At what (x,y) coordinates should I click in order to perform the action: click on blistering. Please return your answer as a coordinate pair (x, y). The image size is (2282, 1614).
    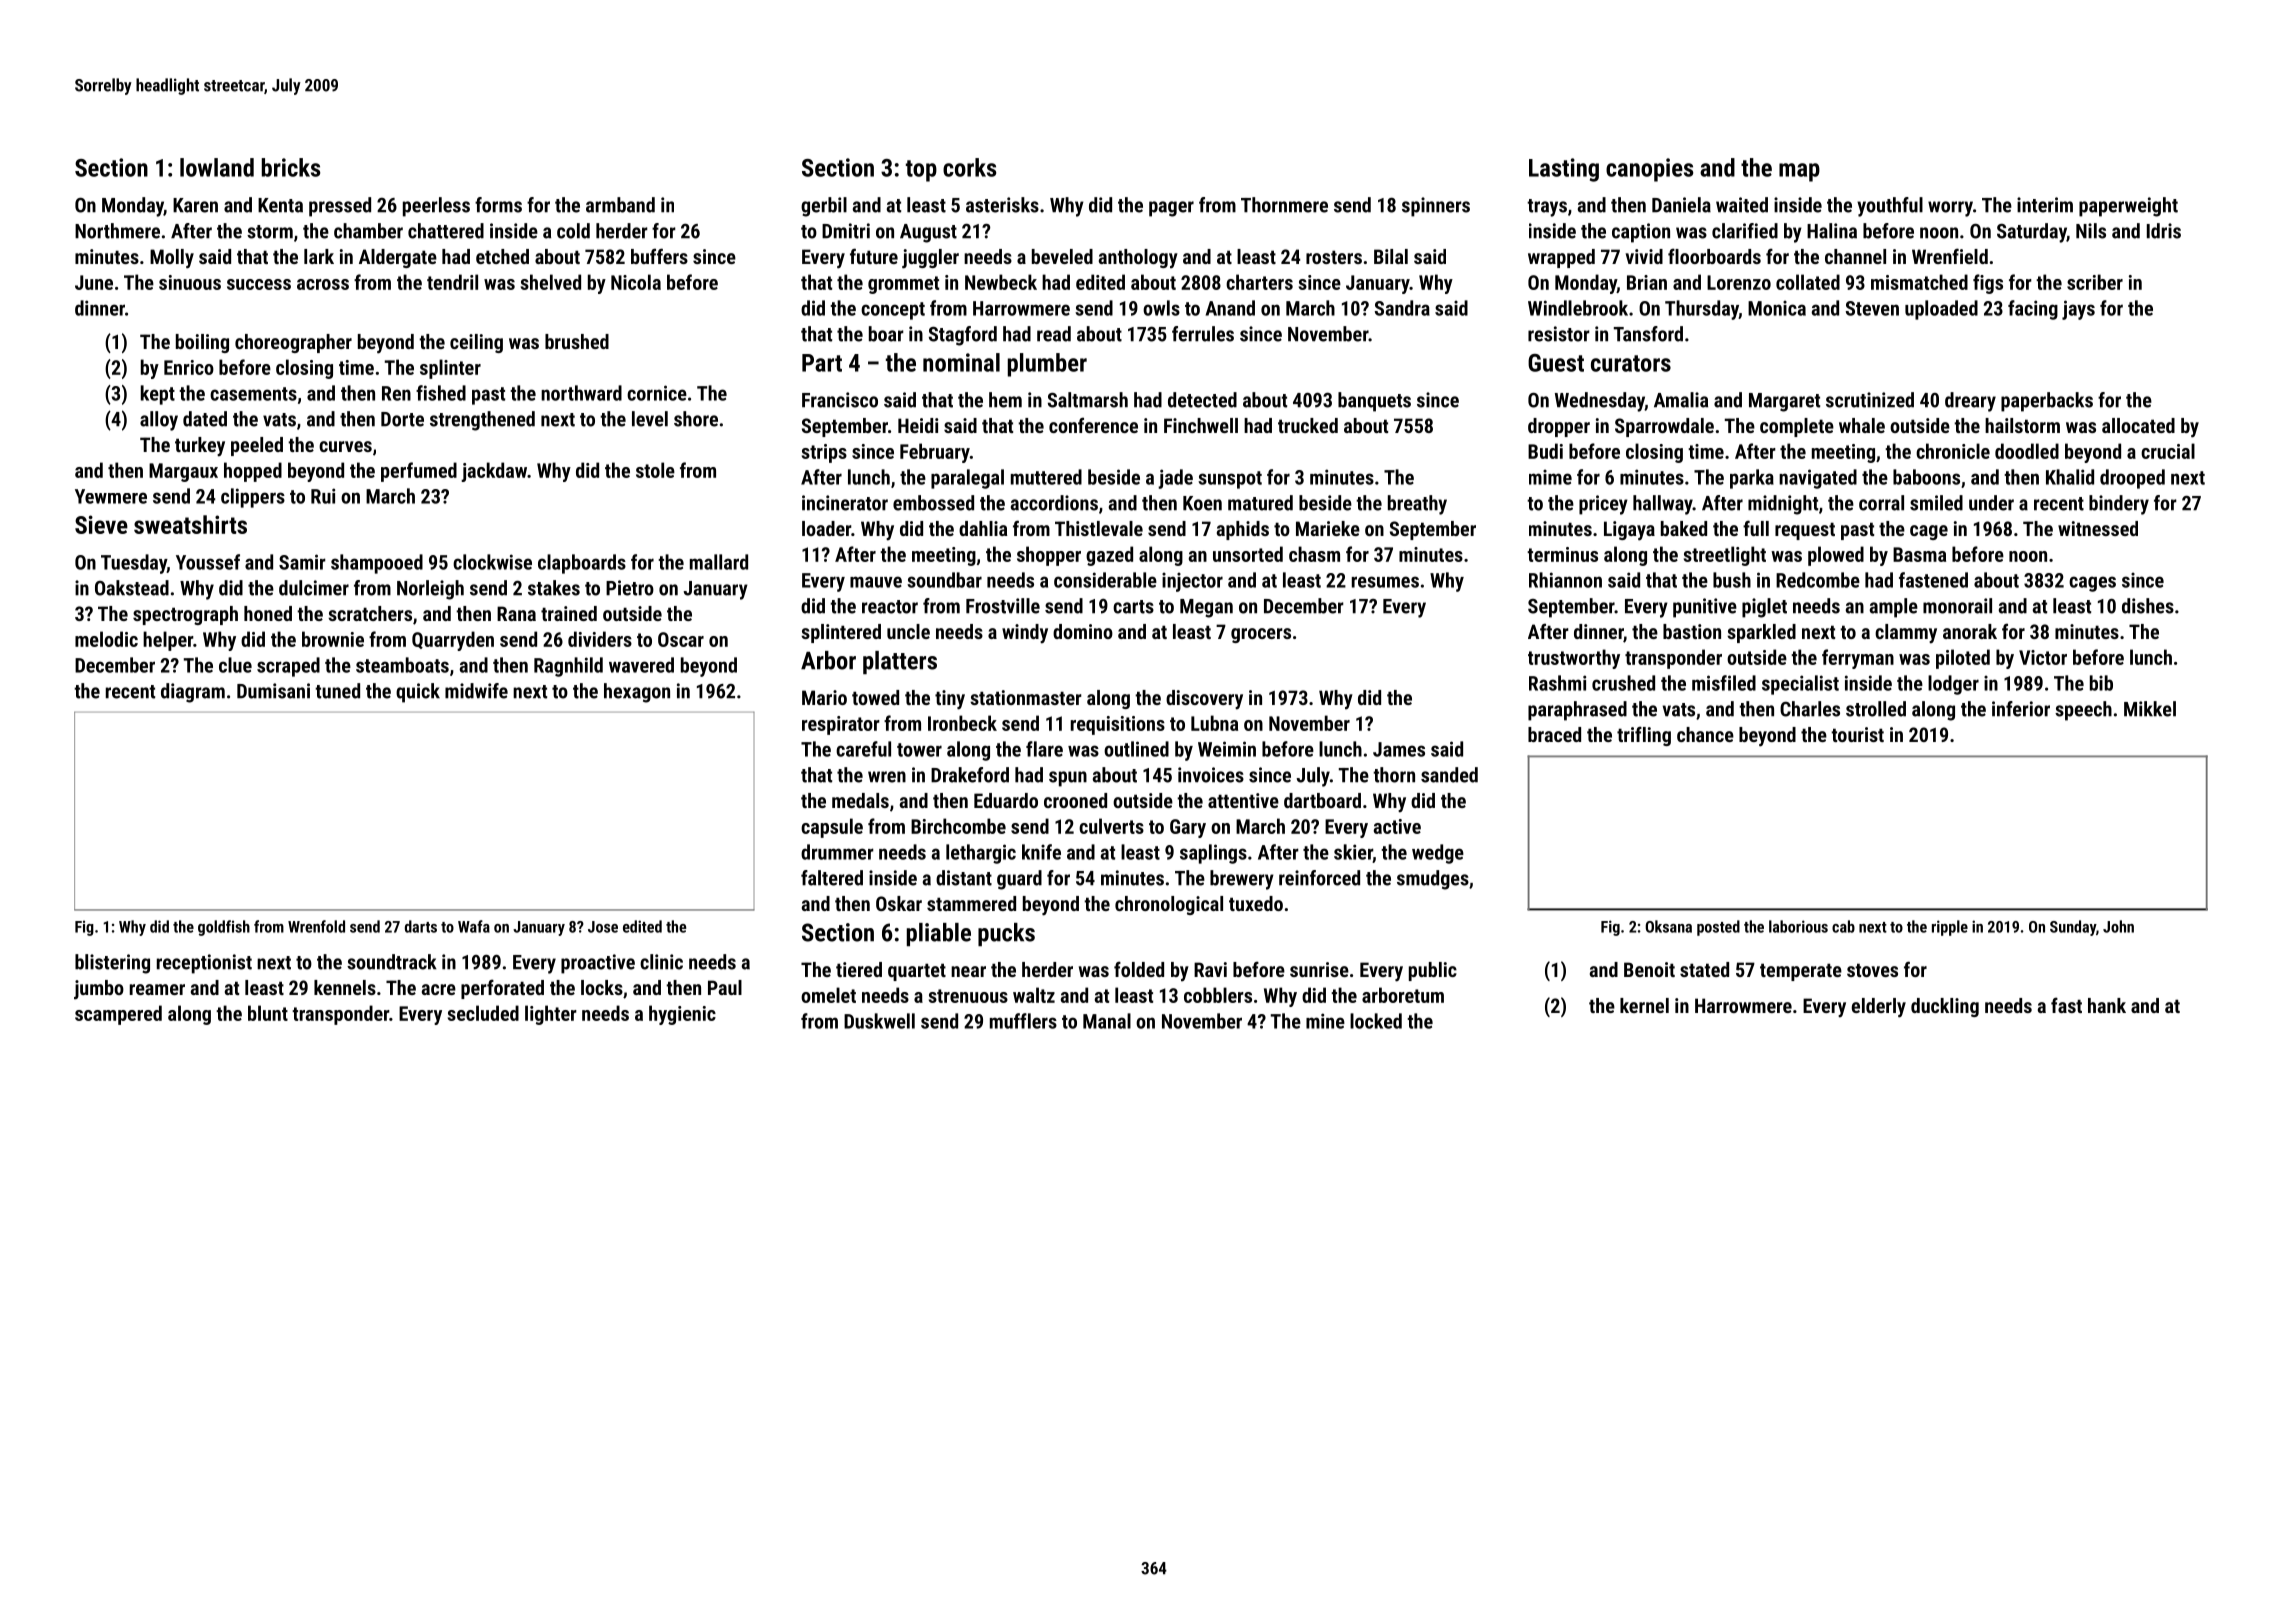
    Looking at the image, I should click on (112, 964).
